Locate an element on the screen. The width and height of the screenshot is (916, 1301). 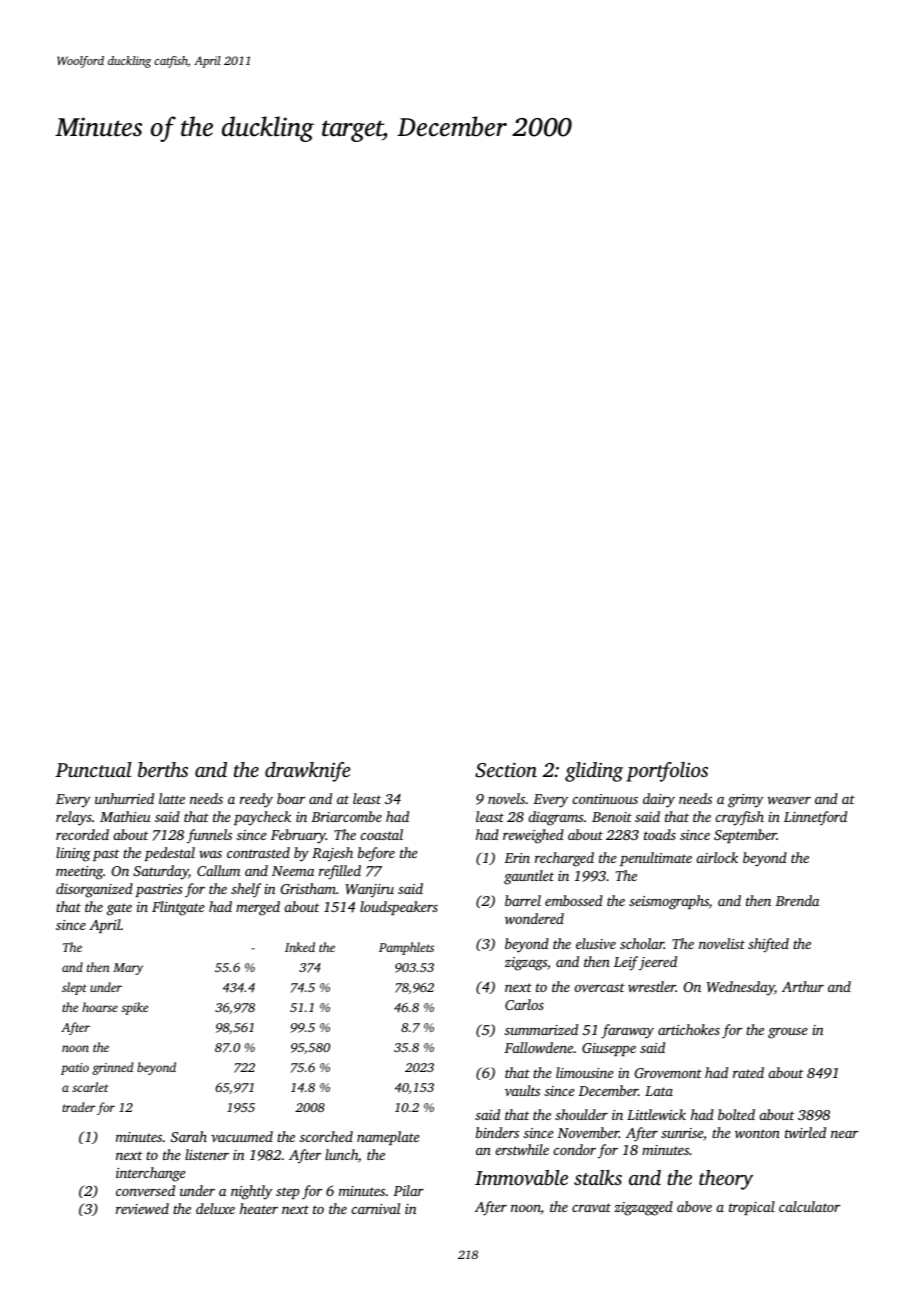
gliding is located at coordinates (594, 772).
